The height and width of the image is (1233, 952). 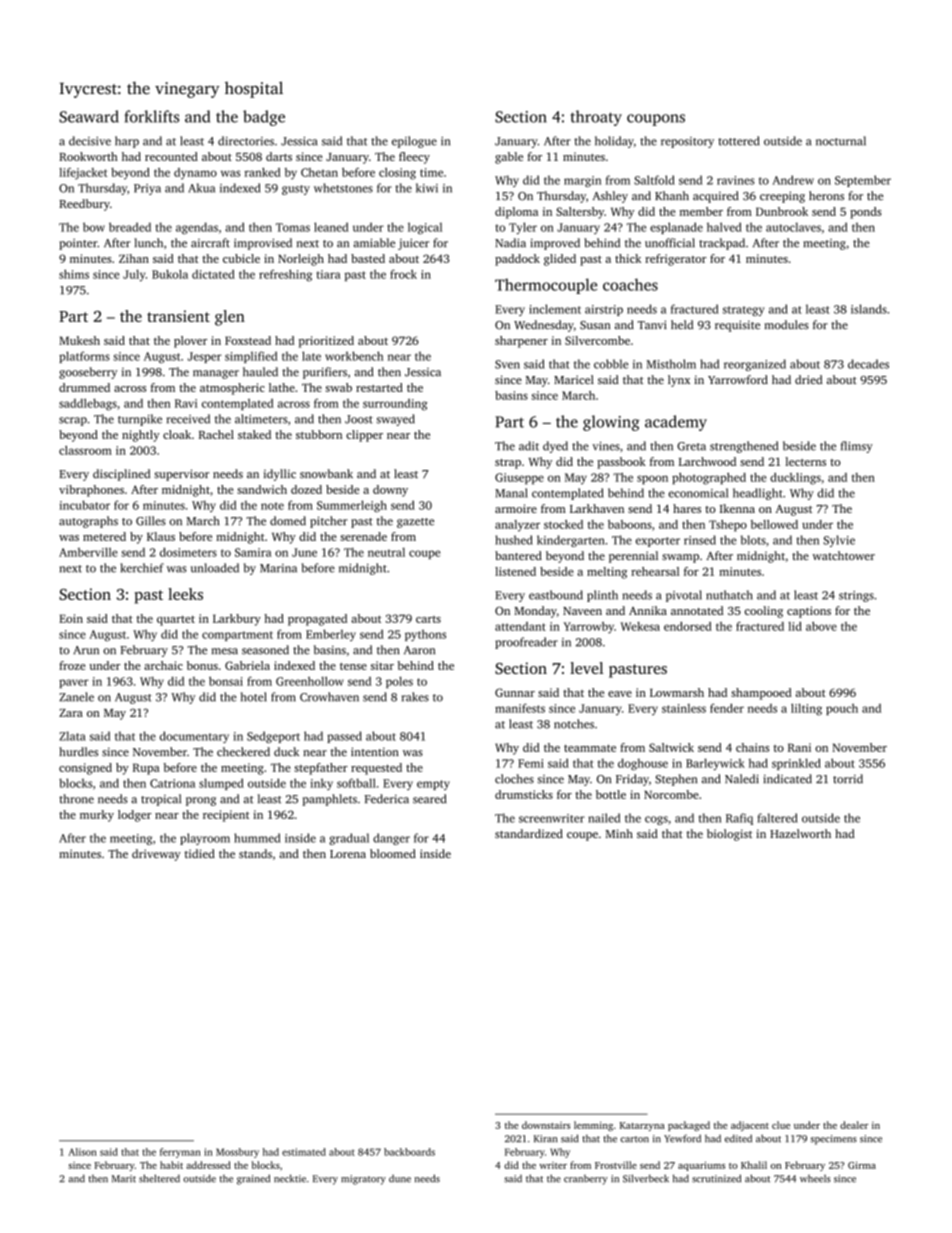 I want to click on pouch, so click(x=842, y=709).
